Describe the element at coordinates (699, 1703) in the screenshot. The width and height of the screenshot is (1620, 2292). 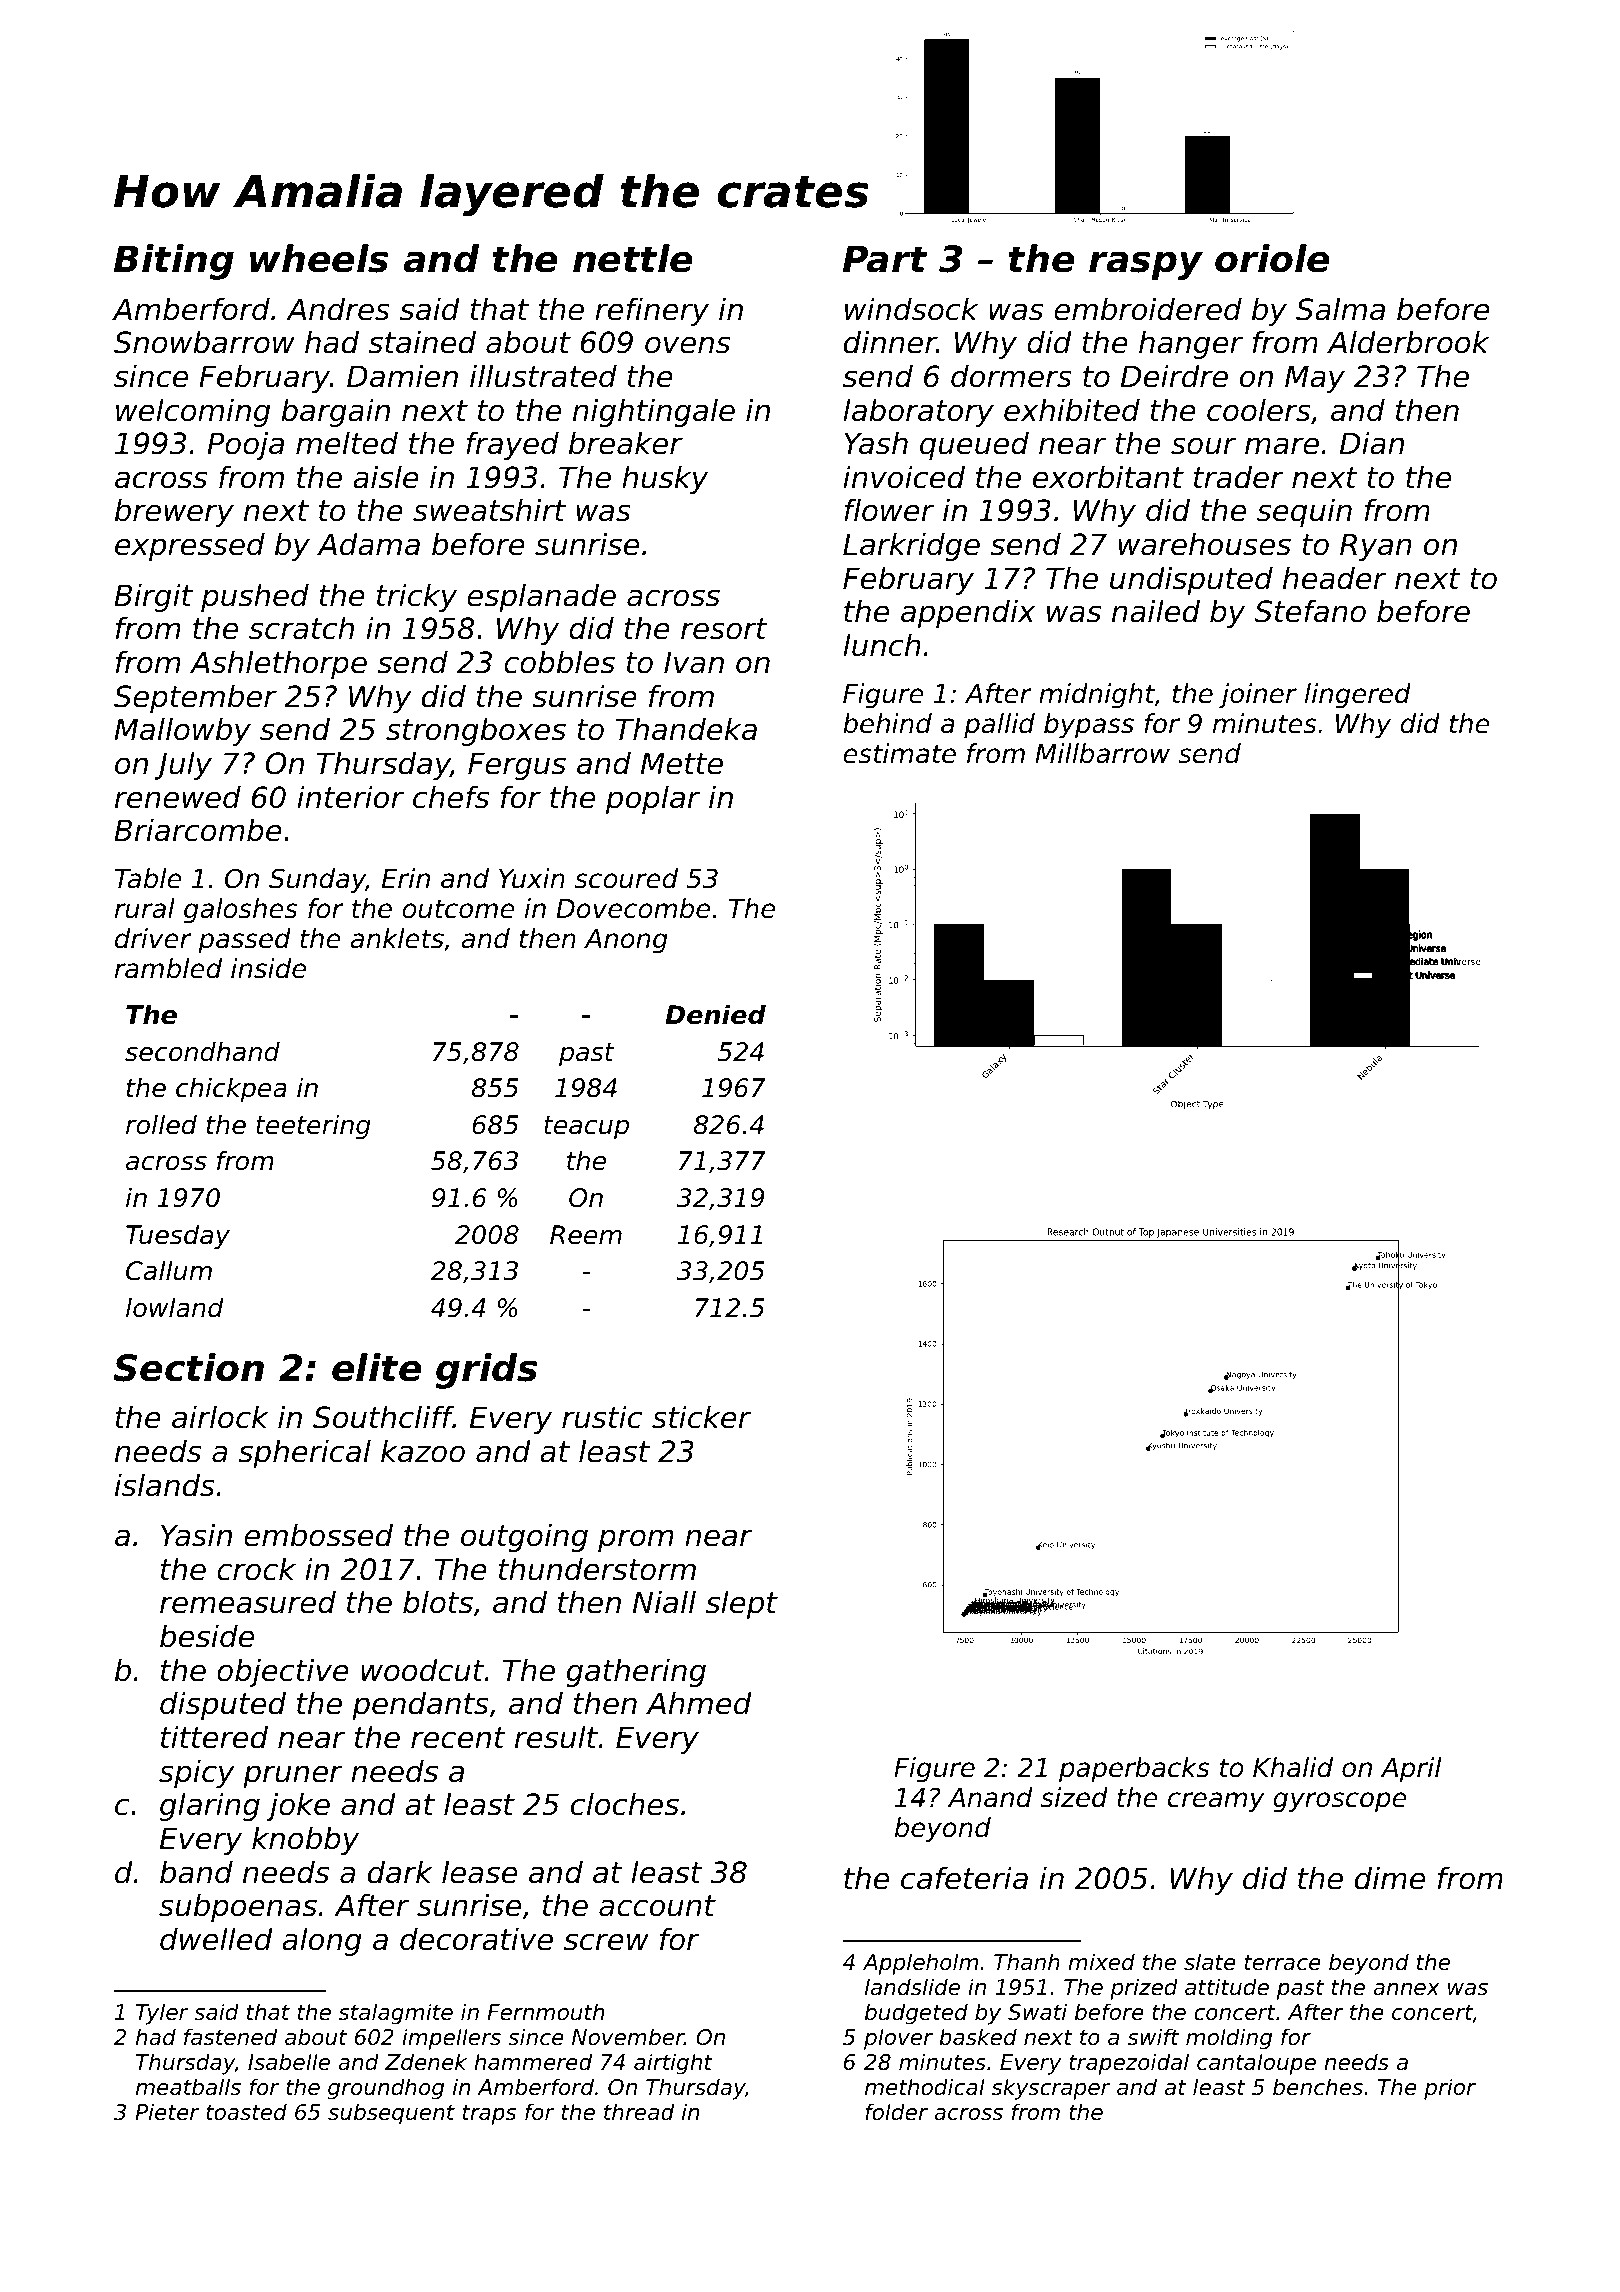
I see `Ahmed` at that location.
